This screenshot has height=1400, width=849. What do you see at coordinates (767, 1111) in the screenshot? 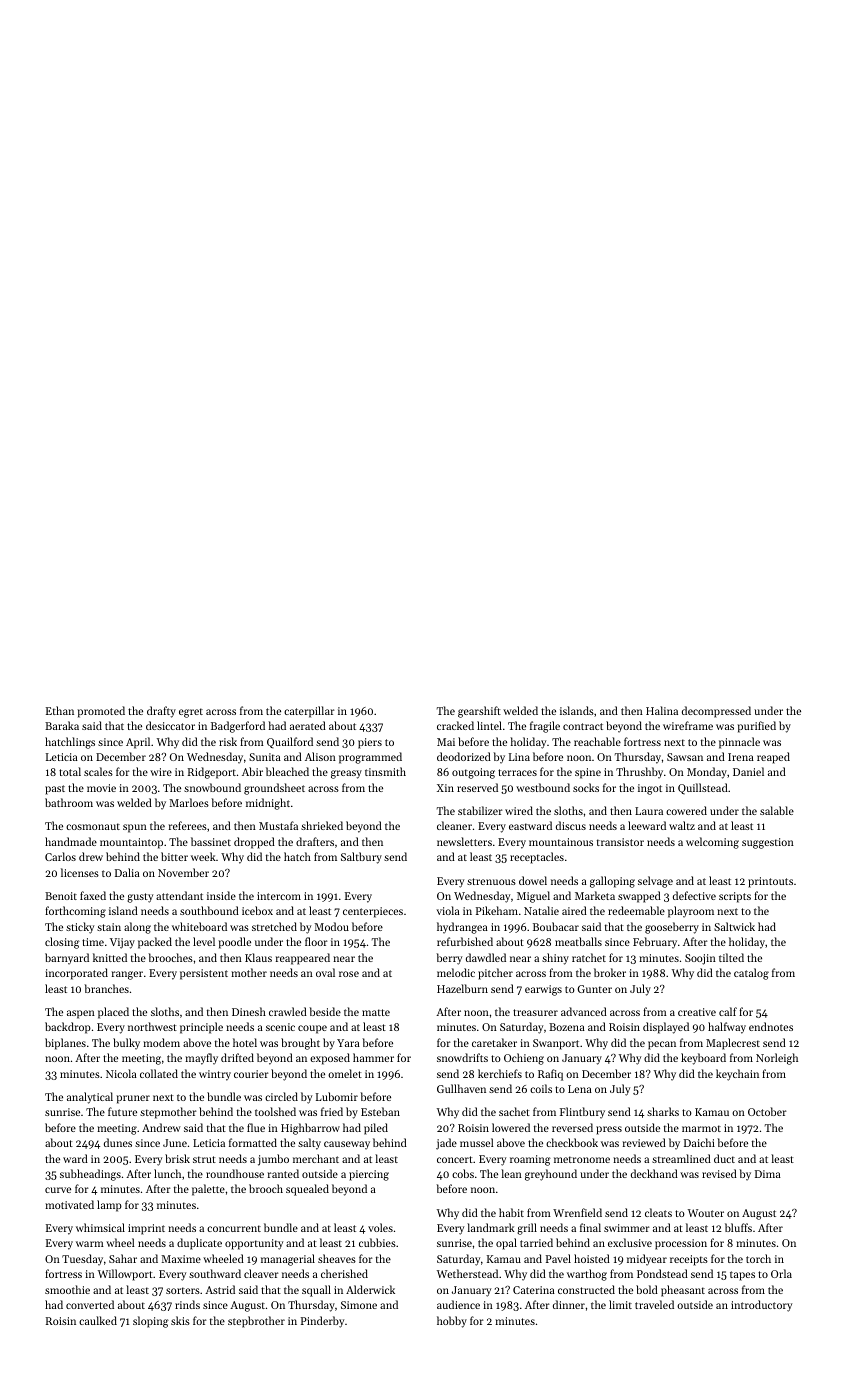
I see `October` at bounding box center [767, 1111].
